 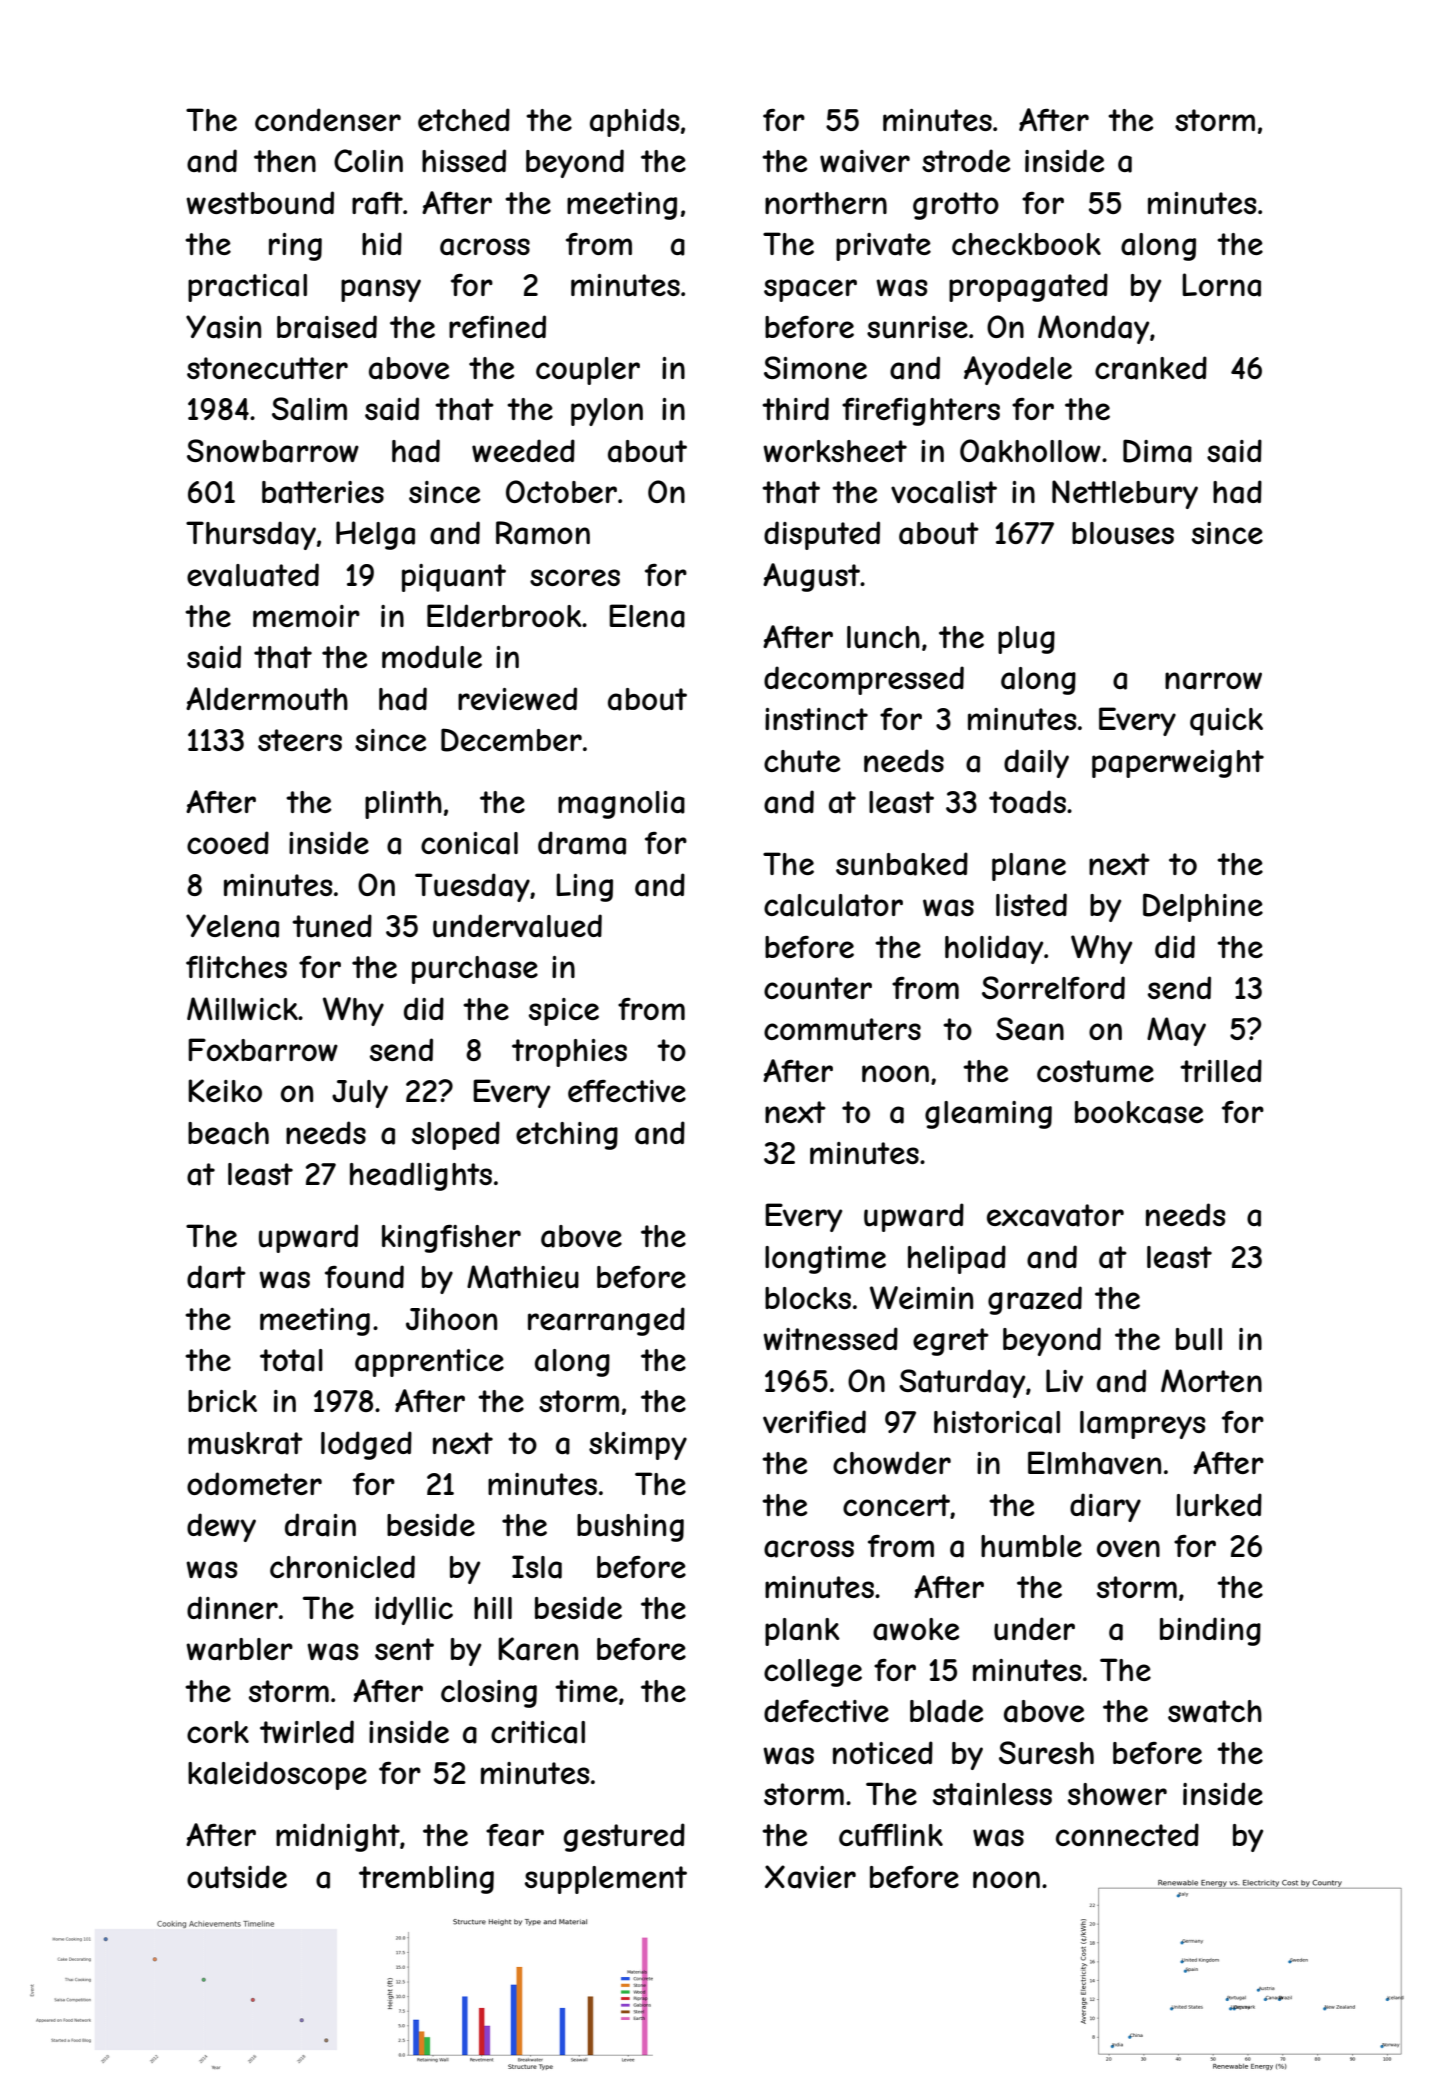 I want to click on gleaming, so click(x=988, y=1115).
